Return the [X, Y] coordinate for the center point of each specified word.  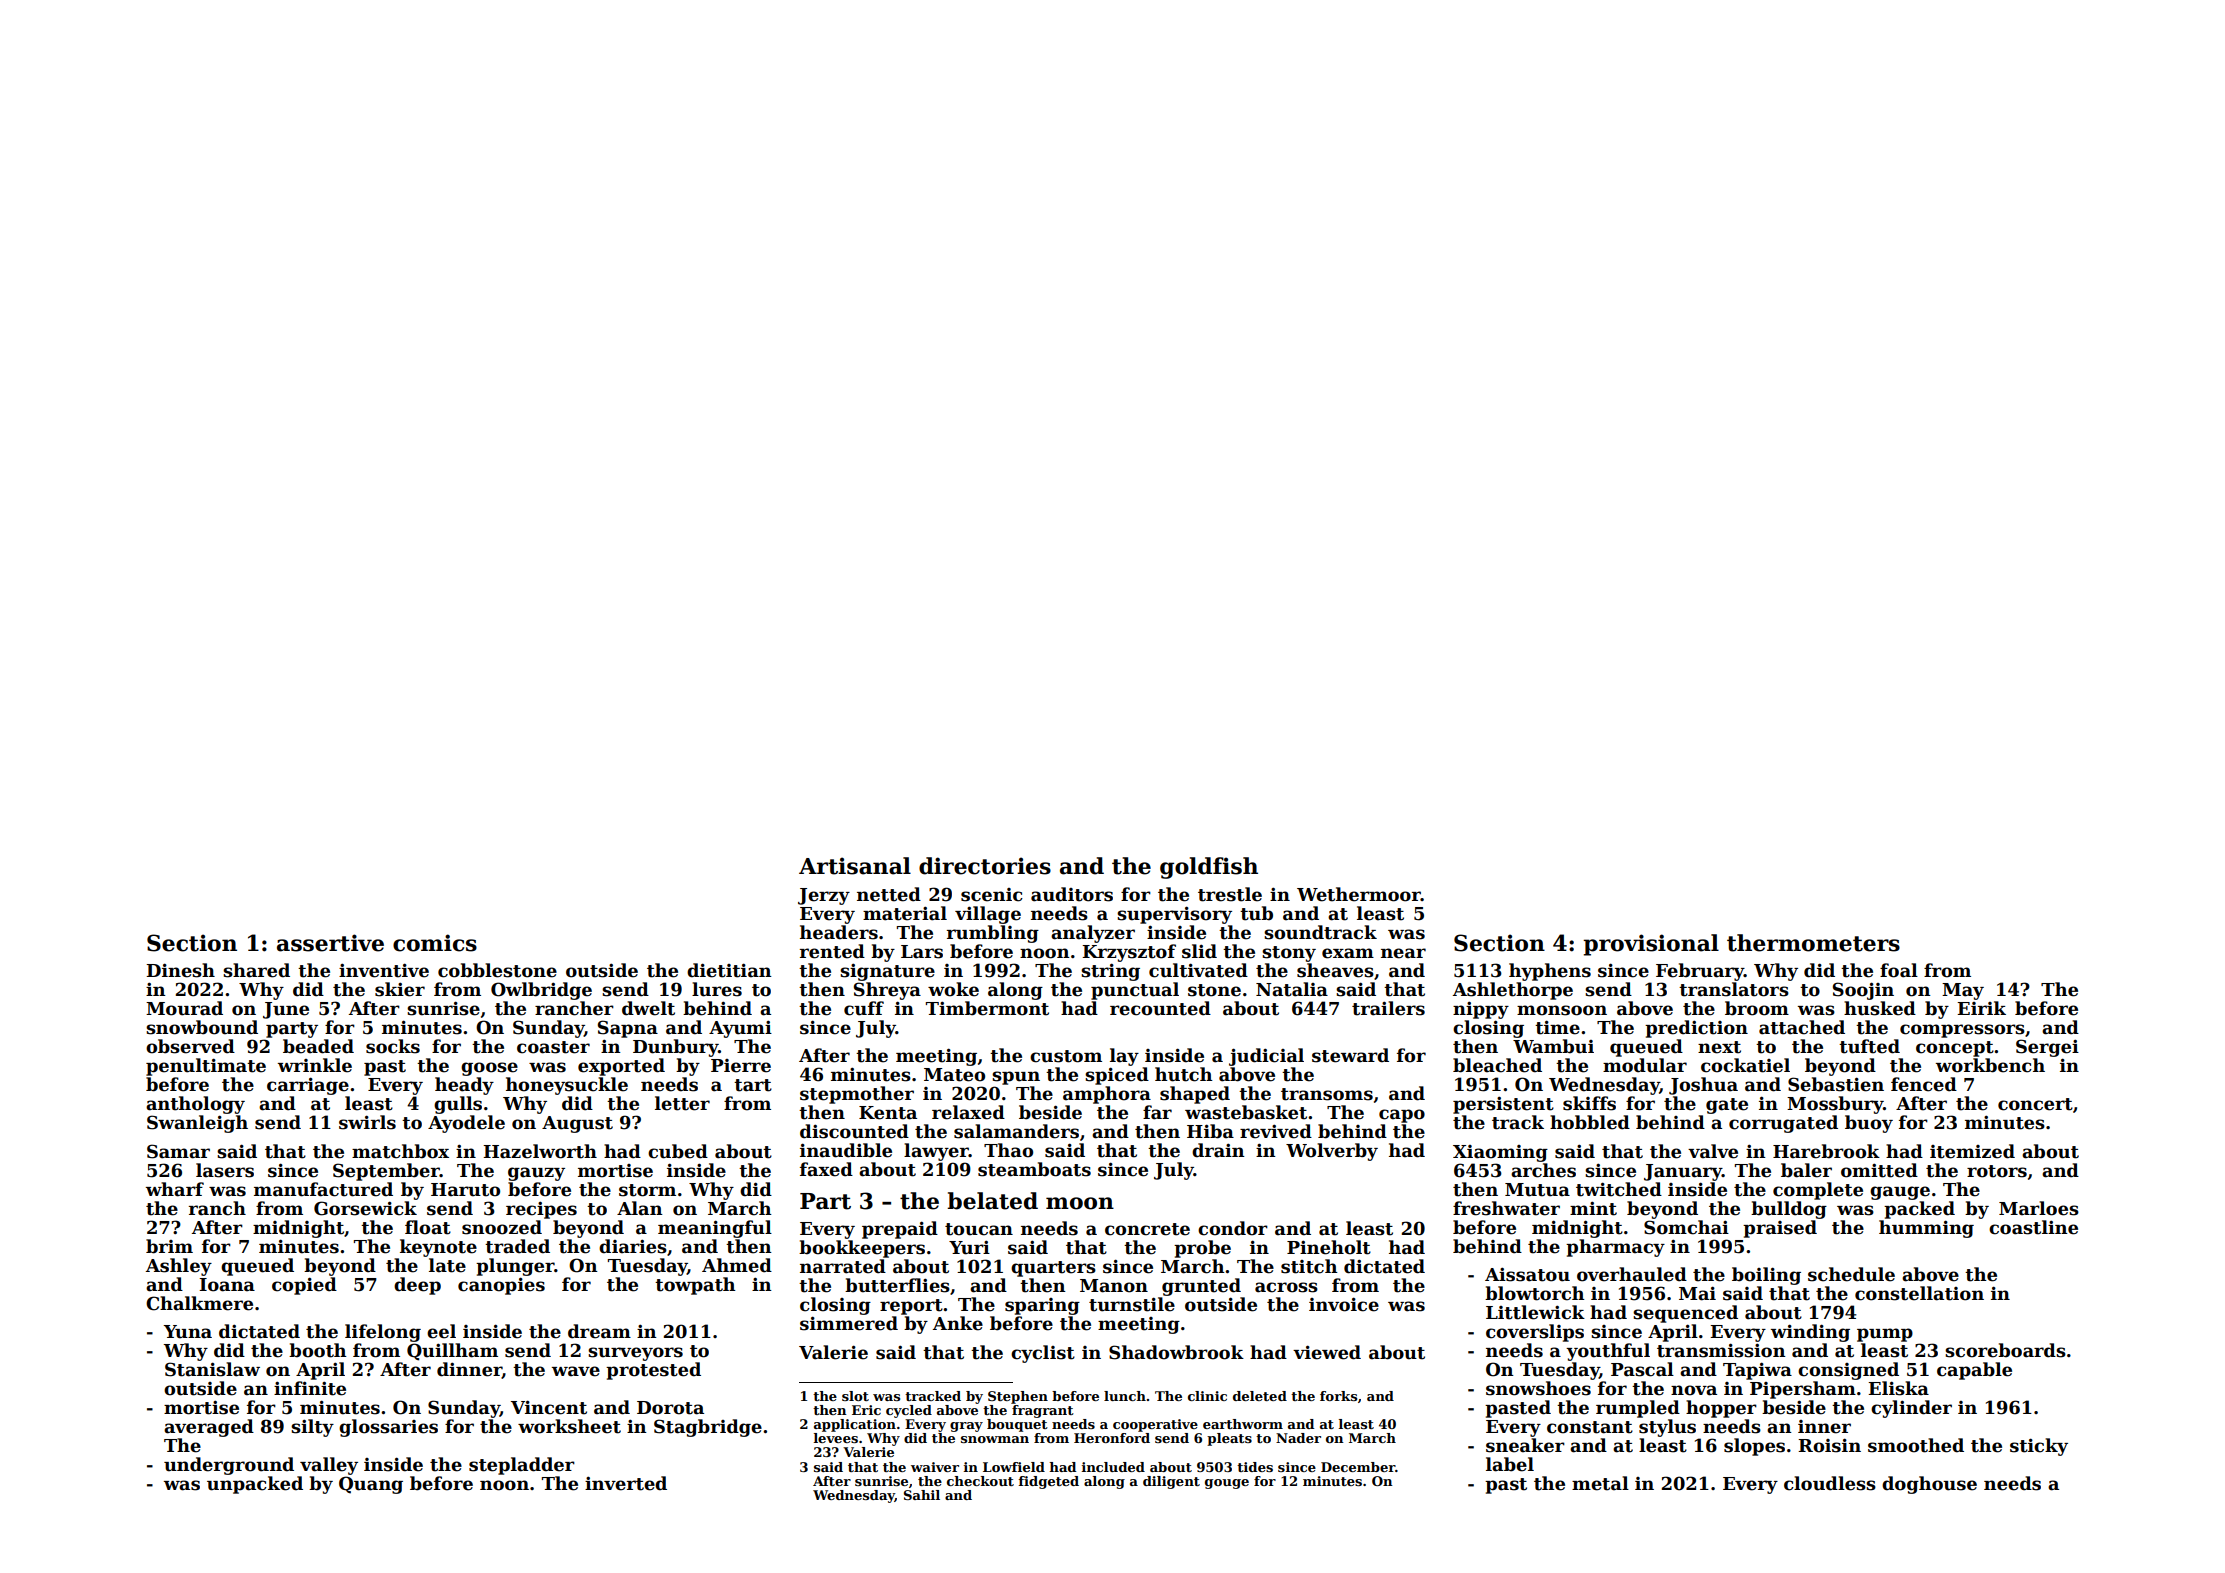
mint [1593, 1208]
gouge [1227, 1484]
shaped [1195, 1095]
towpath [695, 1286]
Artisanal [855, 866]
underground [229, 1466]
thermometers [1813, 943]
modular [1645, 1065]
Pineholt [1329, 1247]
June [286, 1010]
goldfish [1209, 868]
